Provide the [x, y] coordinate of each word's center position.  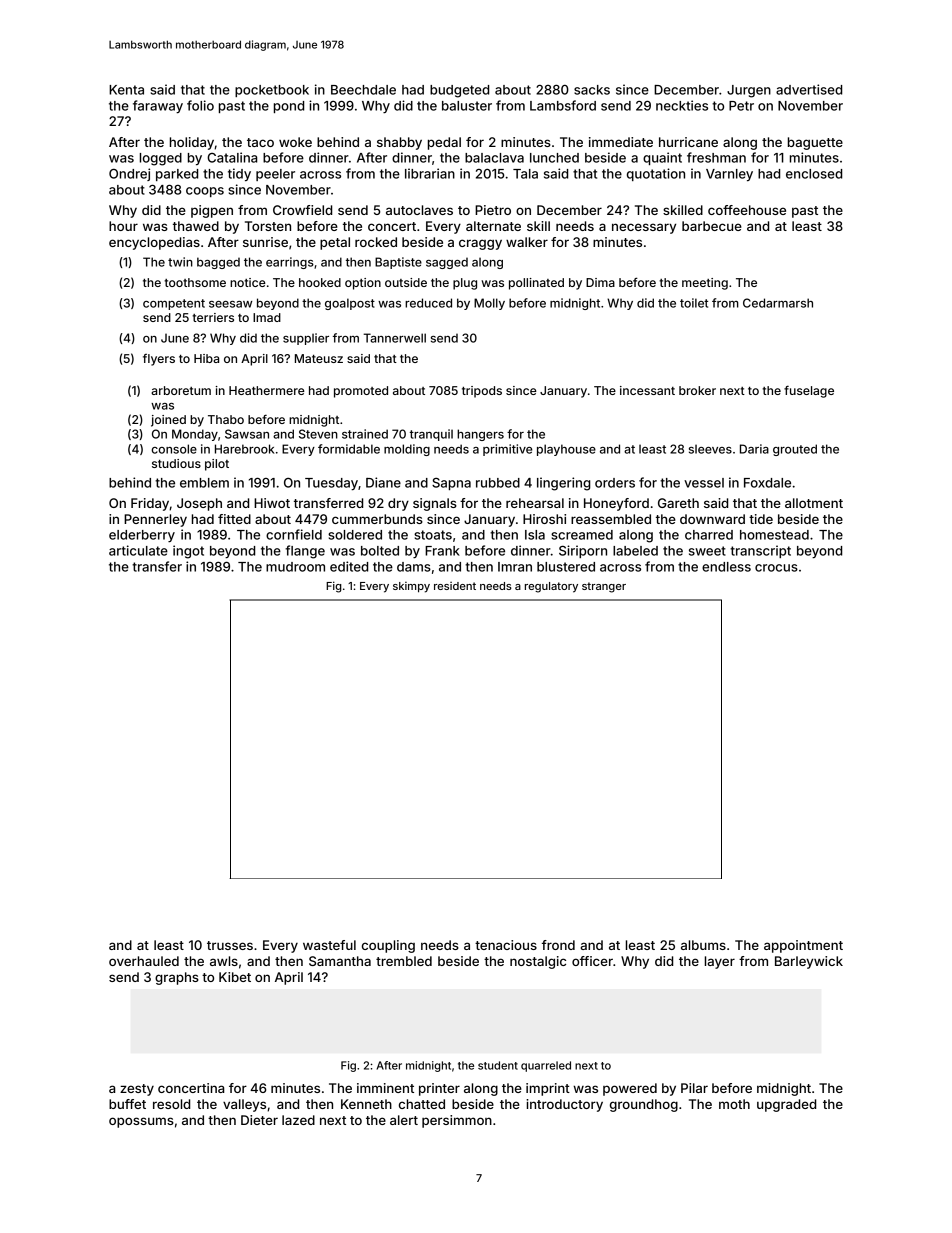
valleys [244, 1105]
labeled [635, 551]
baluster [467, 106]
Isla [535, 535]
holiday [192, 143]
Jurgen [749, 91]
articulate [138, 550]
